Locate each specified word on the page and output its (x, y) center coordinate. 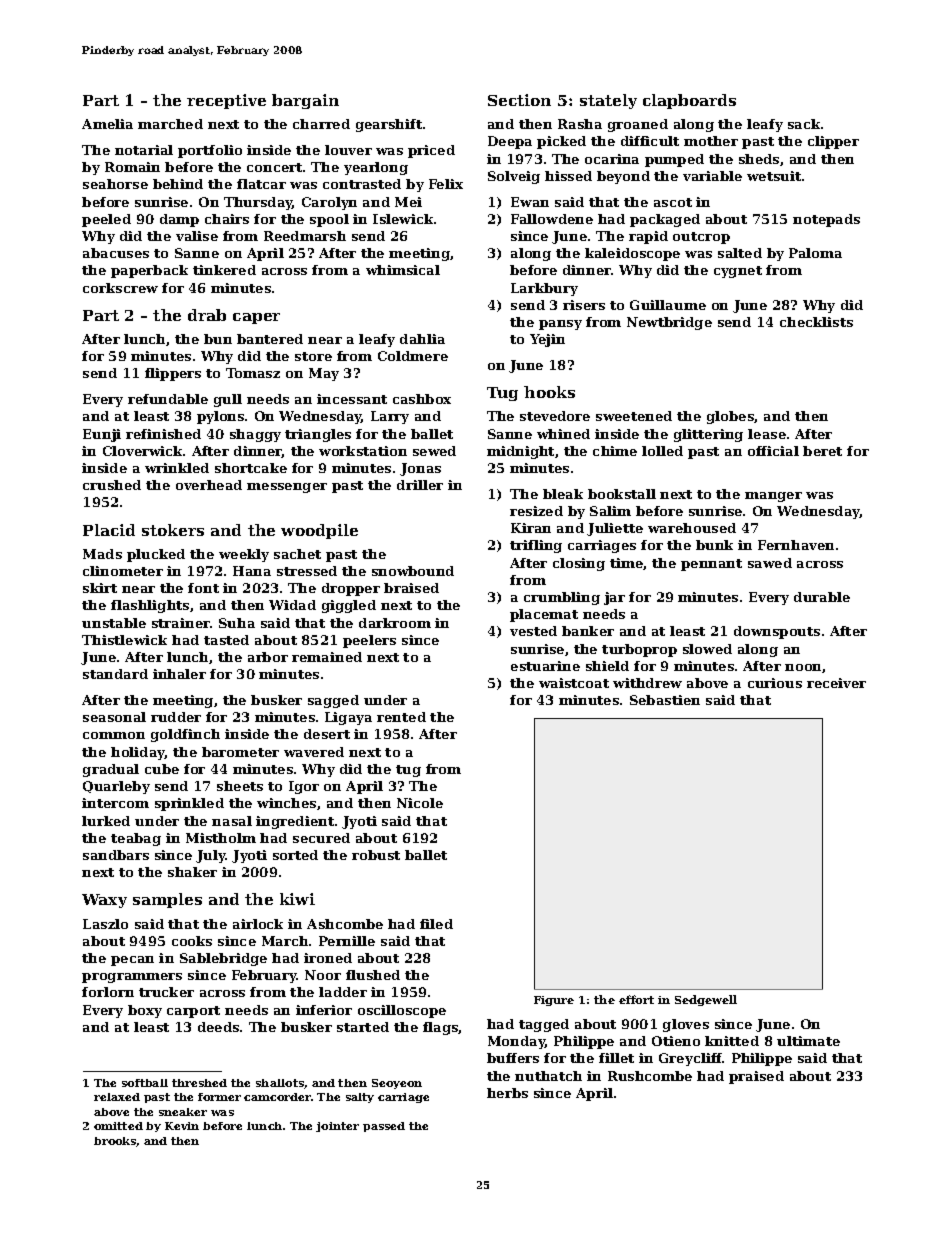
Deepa (510, 142)
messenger (287, 488)
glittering (708, 435)
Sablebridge (223, 959)
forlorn (108, 992)
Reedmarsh (305, 236)
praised (756, 1077)
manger (773, 497)
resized (536, 511)
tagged (544, 1025)
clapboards (689, 101)
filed (436, 924)
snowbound (413, 571)
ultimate (808, 1041)
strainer (181, 623)
